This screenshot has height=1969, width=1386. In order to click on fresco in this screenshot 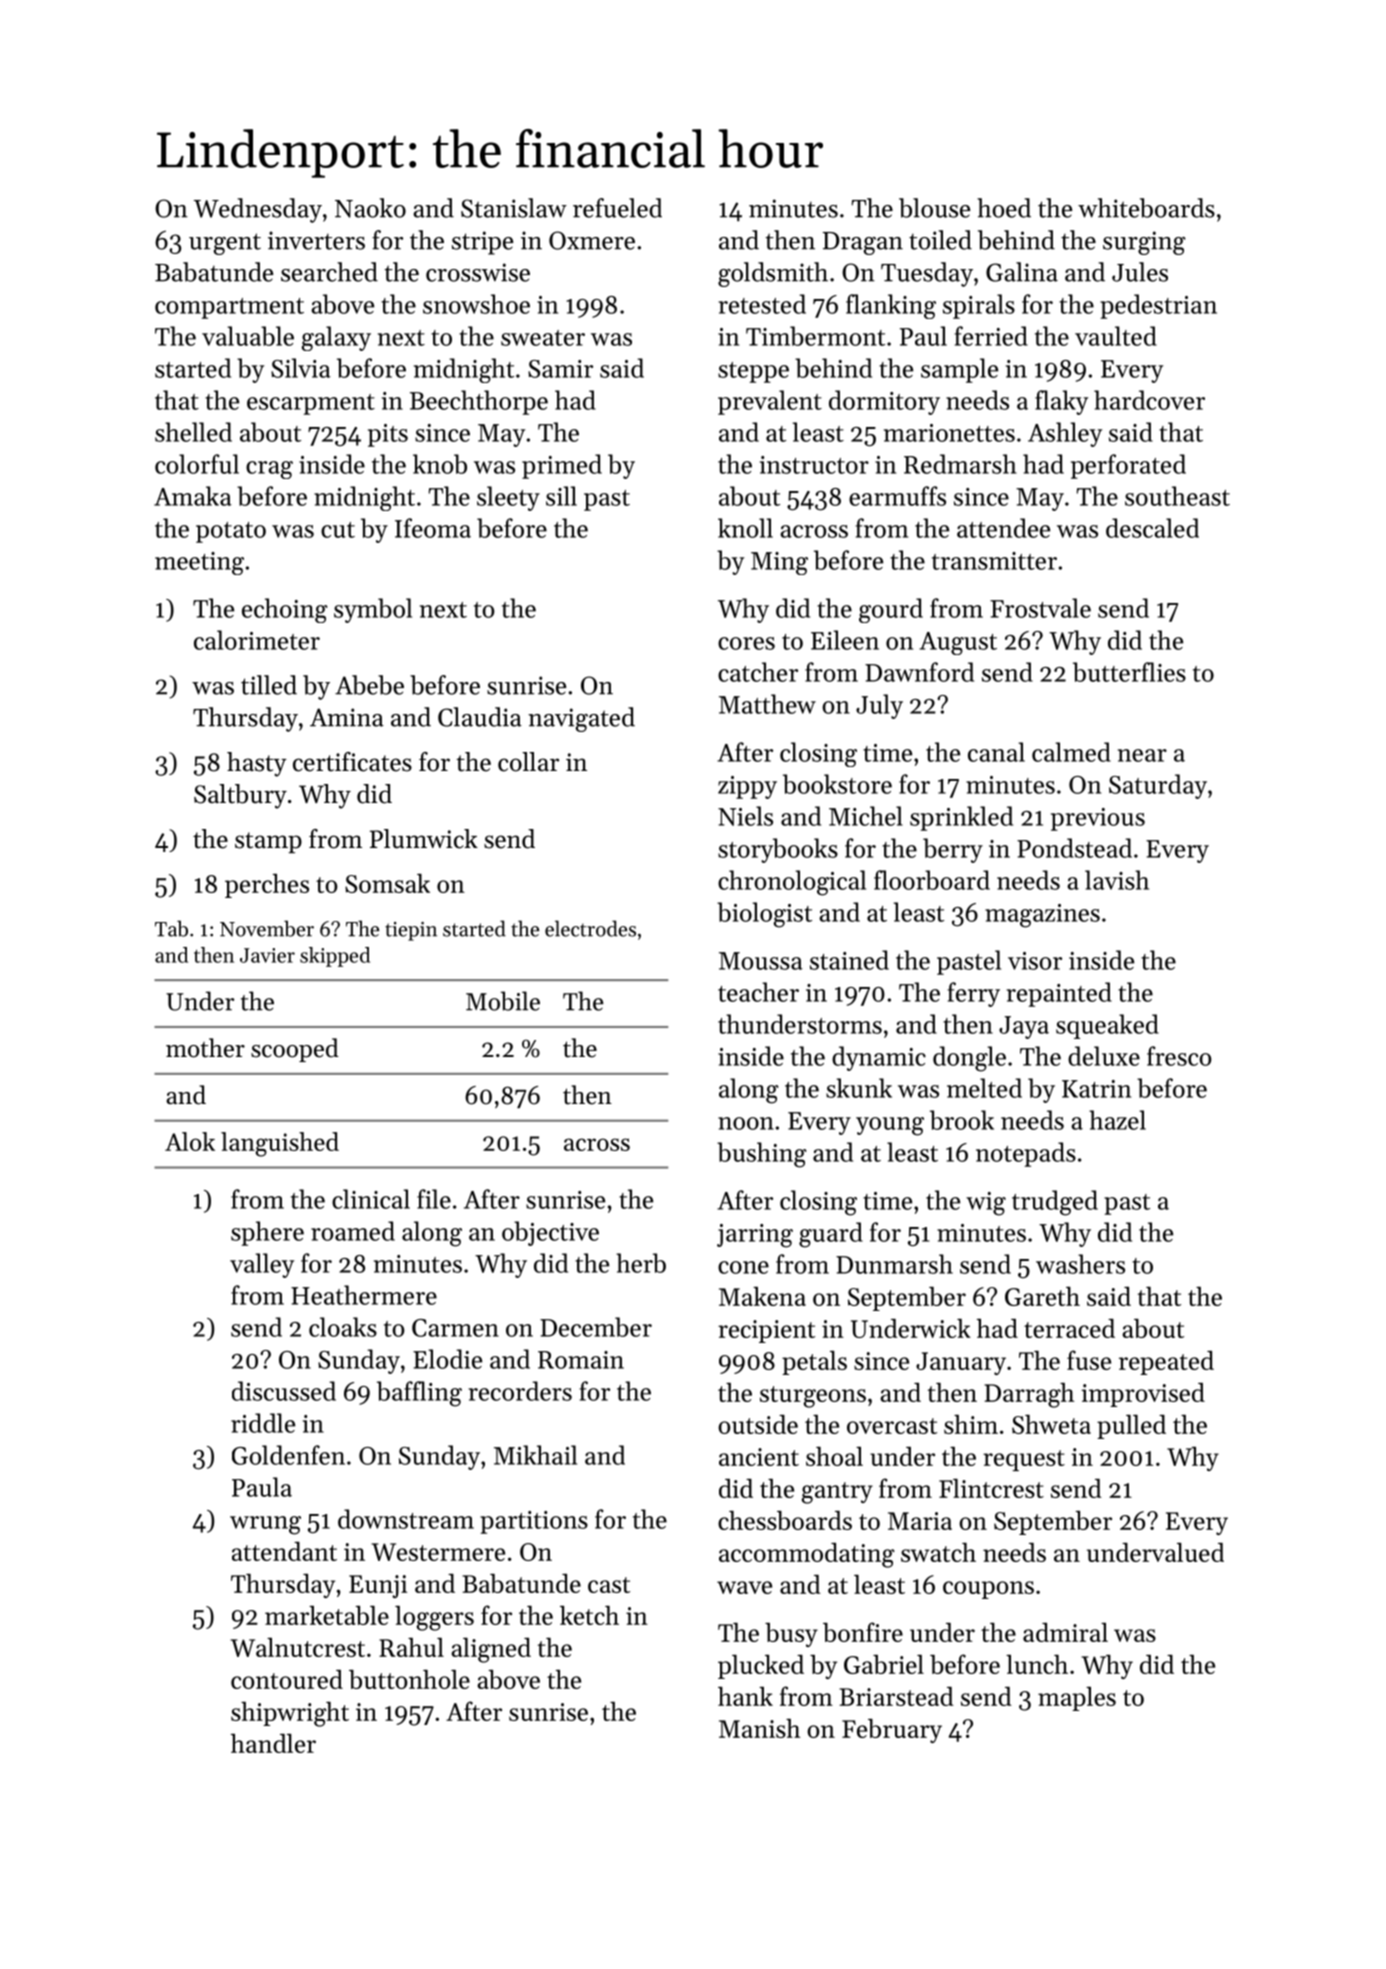, I will do `click(1179, 1056)`.
